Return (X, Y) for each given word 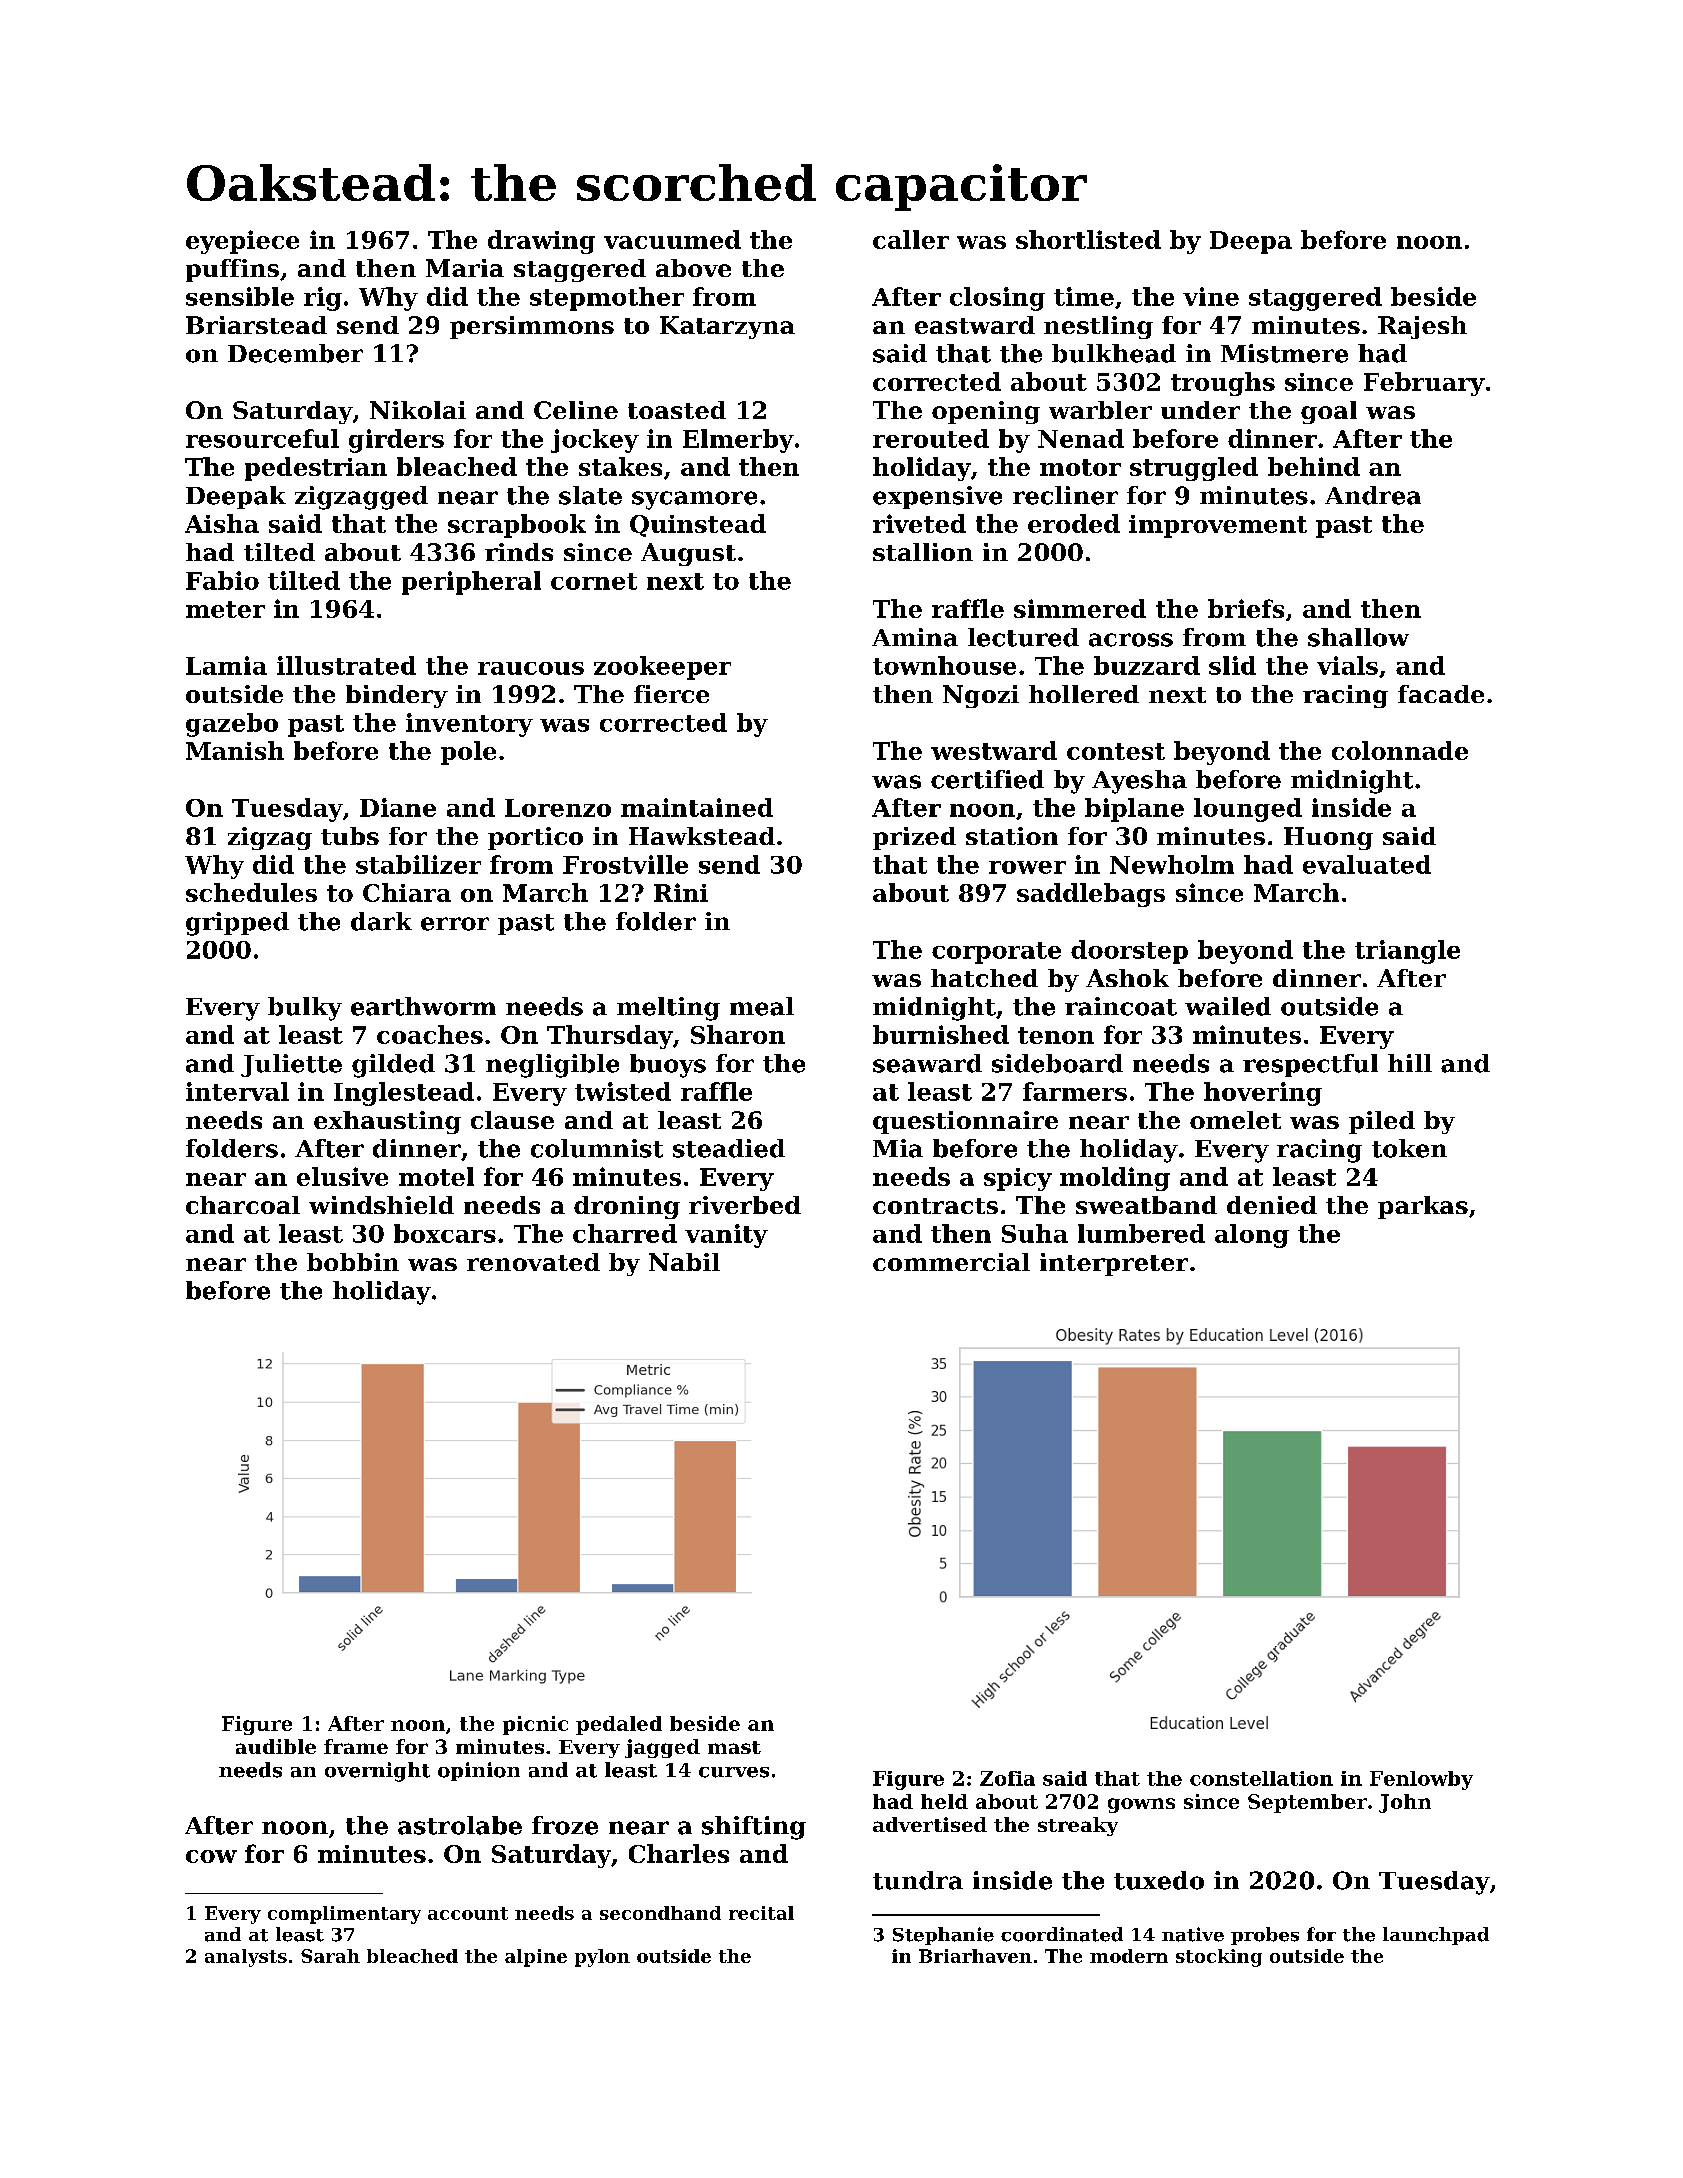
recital (761, 1913)
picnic (535, 1725)
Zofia (1007, 1778)
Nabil (684, 1262)
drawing (541, 242)
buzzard (1147, 665)
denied (1272, 1205)
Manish (235, 750)
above (693, 268)
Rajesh (1422, 327)
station (1012, 836)
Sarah (330, 1956)
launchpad (1436, 1936)
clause (512, 1120)
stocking (1219, 1958)
